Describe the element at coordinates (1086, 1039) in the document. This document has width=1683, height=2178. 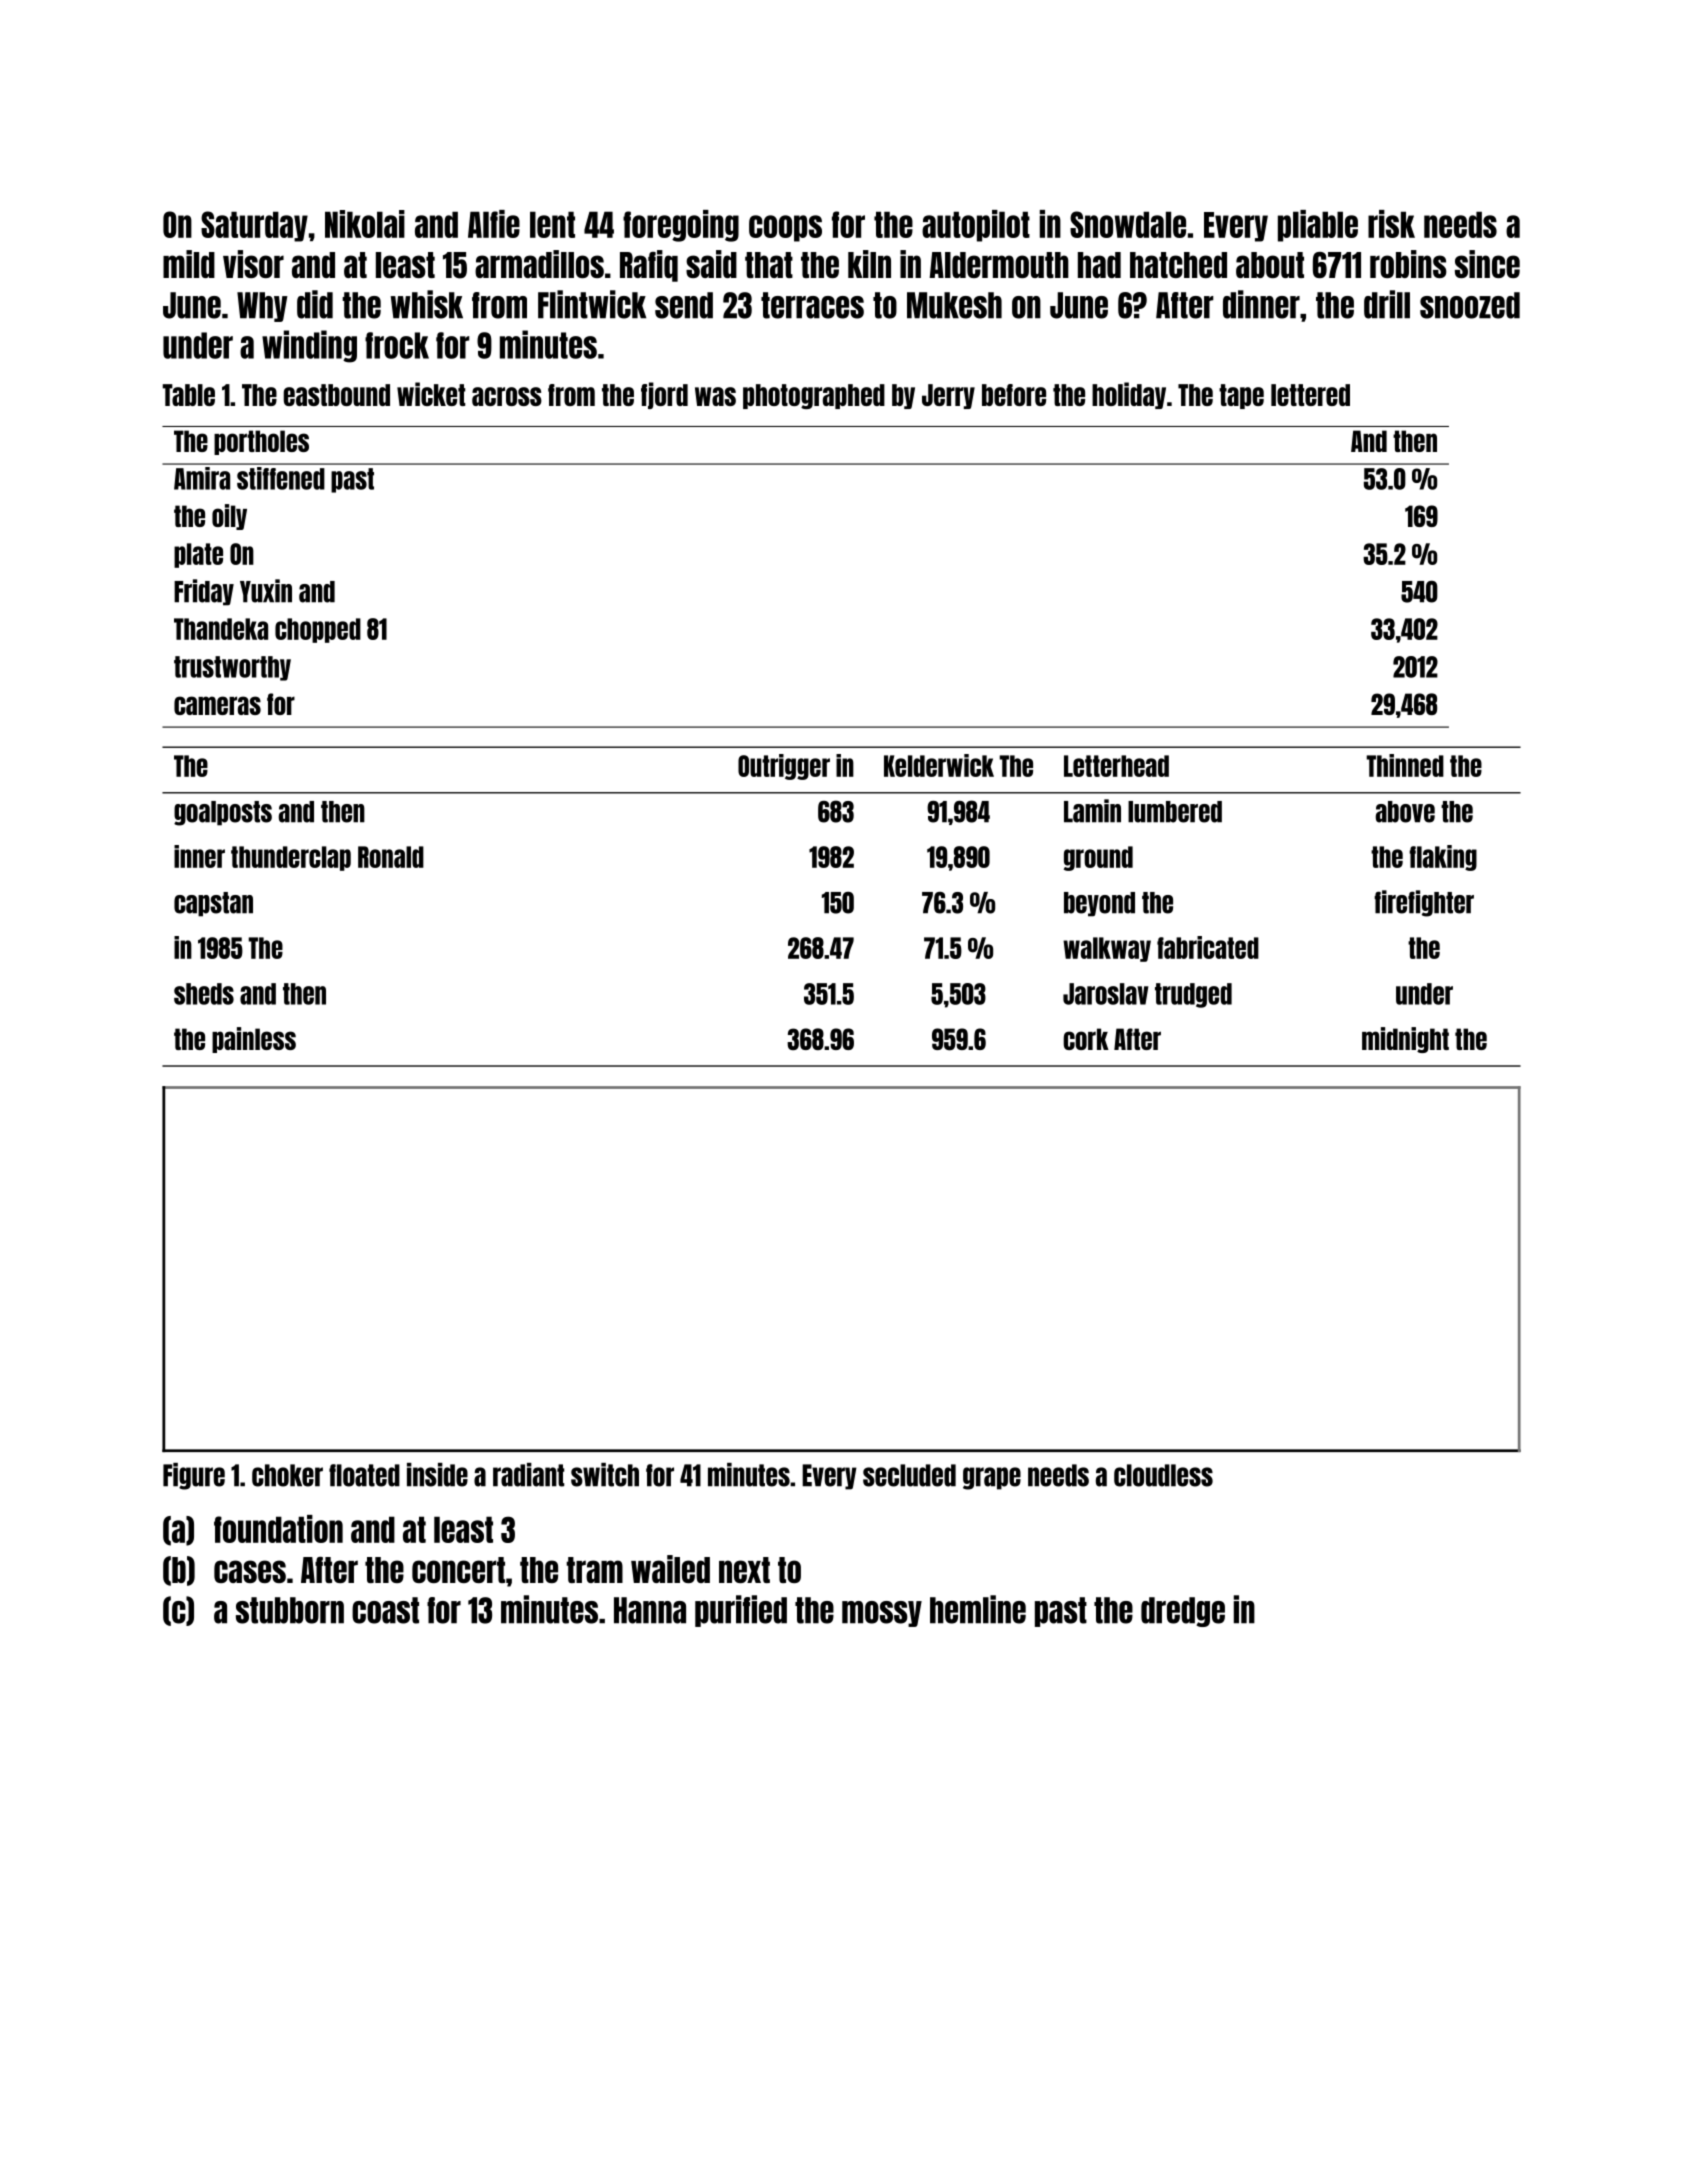
I see `cork` at that location.
